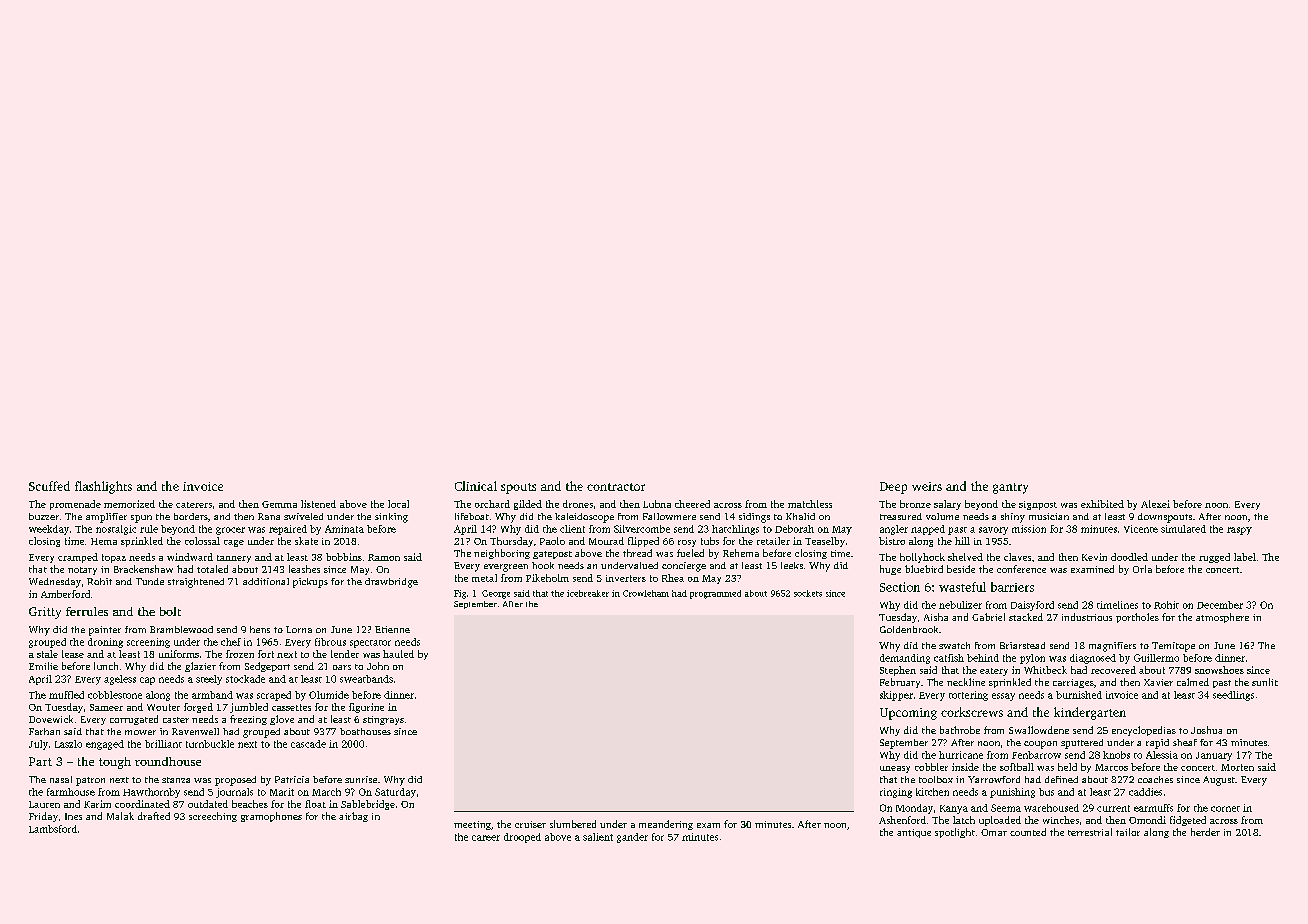 The width and height of the document is (1308, 924). Describe the element at coordinates (616, 487) in the document. I see `contractor` at that location.
